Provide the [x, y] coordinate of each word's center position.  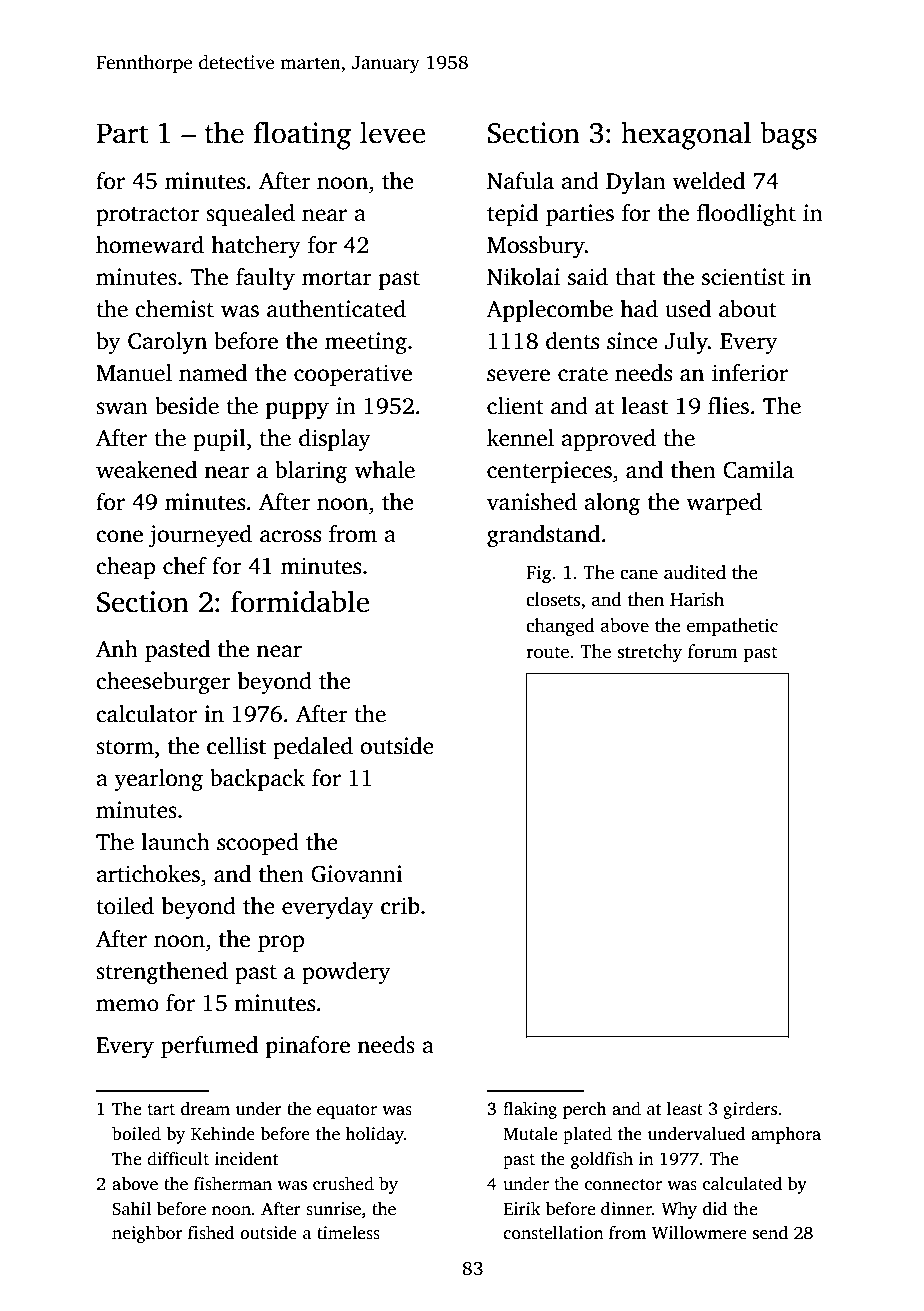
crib [400, 906]
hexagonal [686, 135]
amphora [786, 1135]
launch [175, 842]
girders [750, 1110]
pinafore [308, 1047]
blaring [311, 472]
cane [639, 574]
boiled [136, 1134]
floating [302, 135]
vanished [532, 502]
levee [392, 132]
